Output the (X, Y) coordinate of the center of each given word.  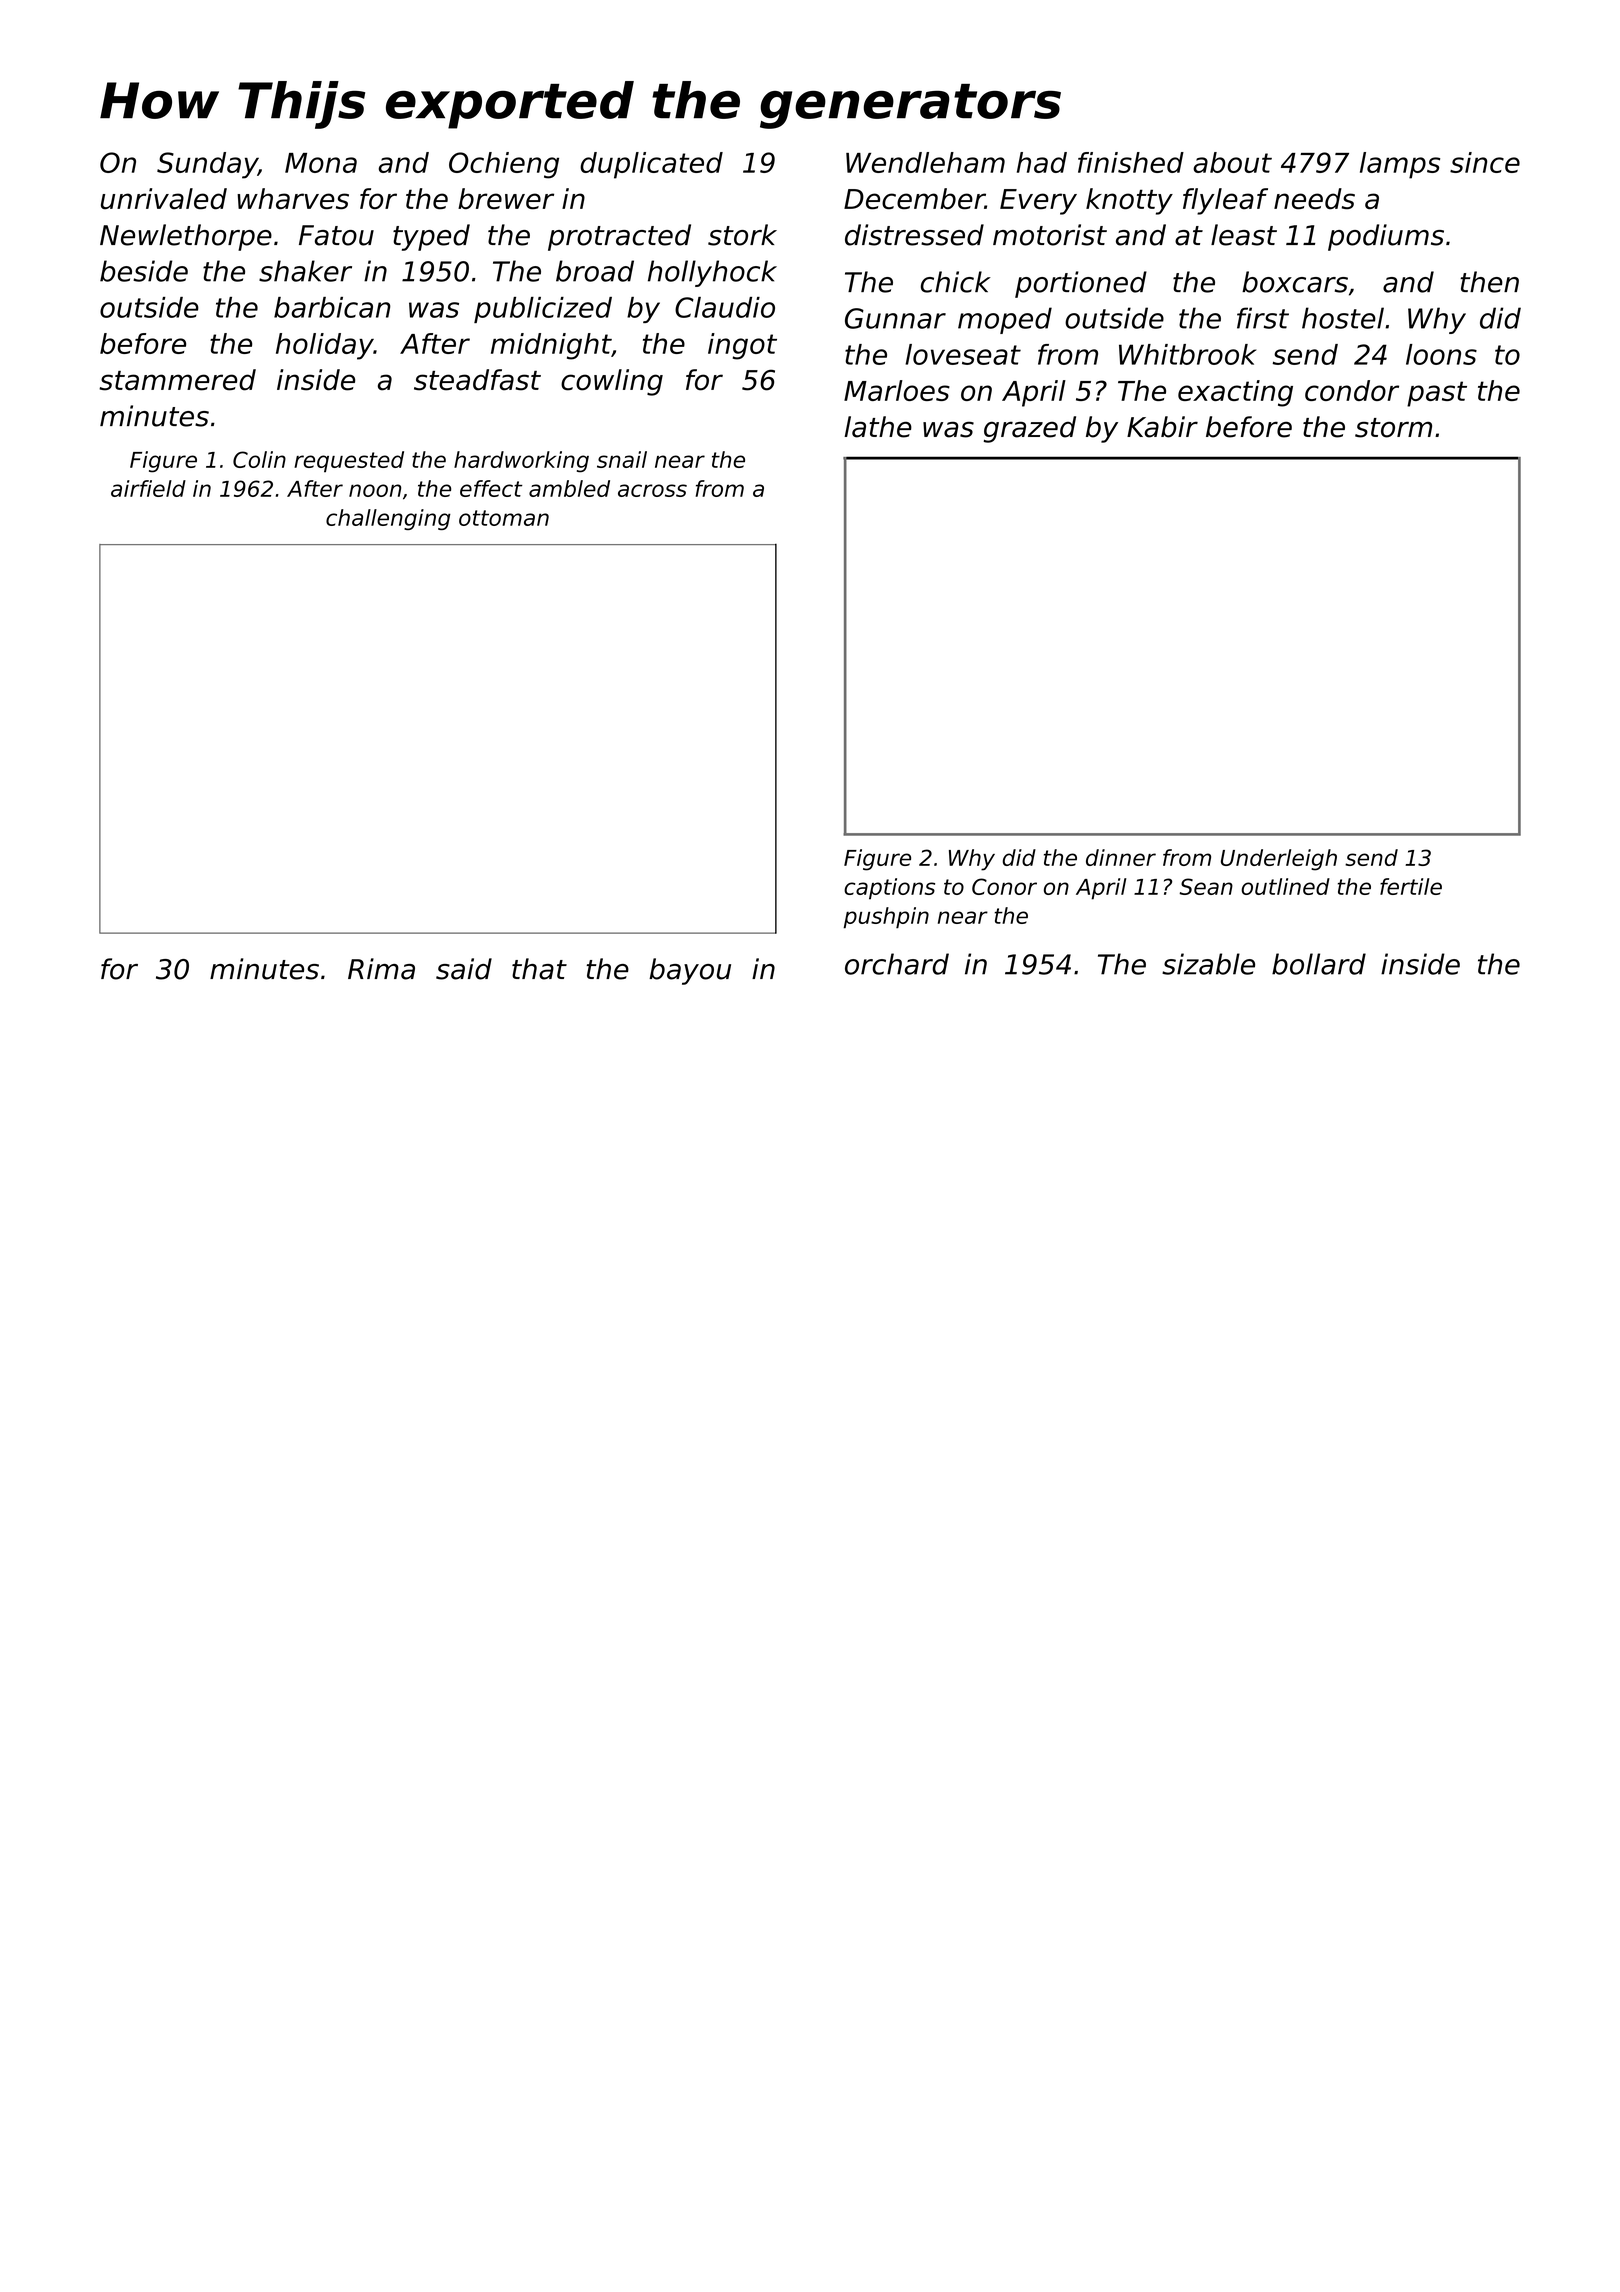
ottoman (504, 518)
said (464, 969)
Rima (381, 969)
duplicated (651, 165)
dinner (1121, 857)
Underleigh (1279, 860)
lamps (1400, 165)
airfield (148, 488)
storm (1393, 428)
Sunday (207, 165)
